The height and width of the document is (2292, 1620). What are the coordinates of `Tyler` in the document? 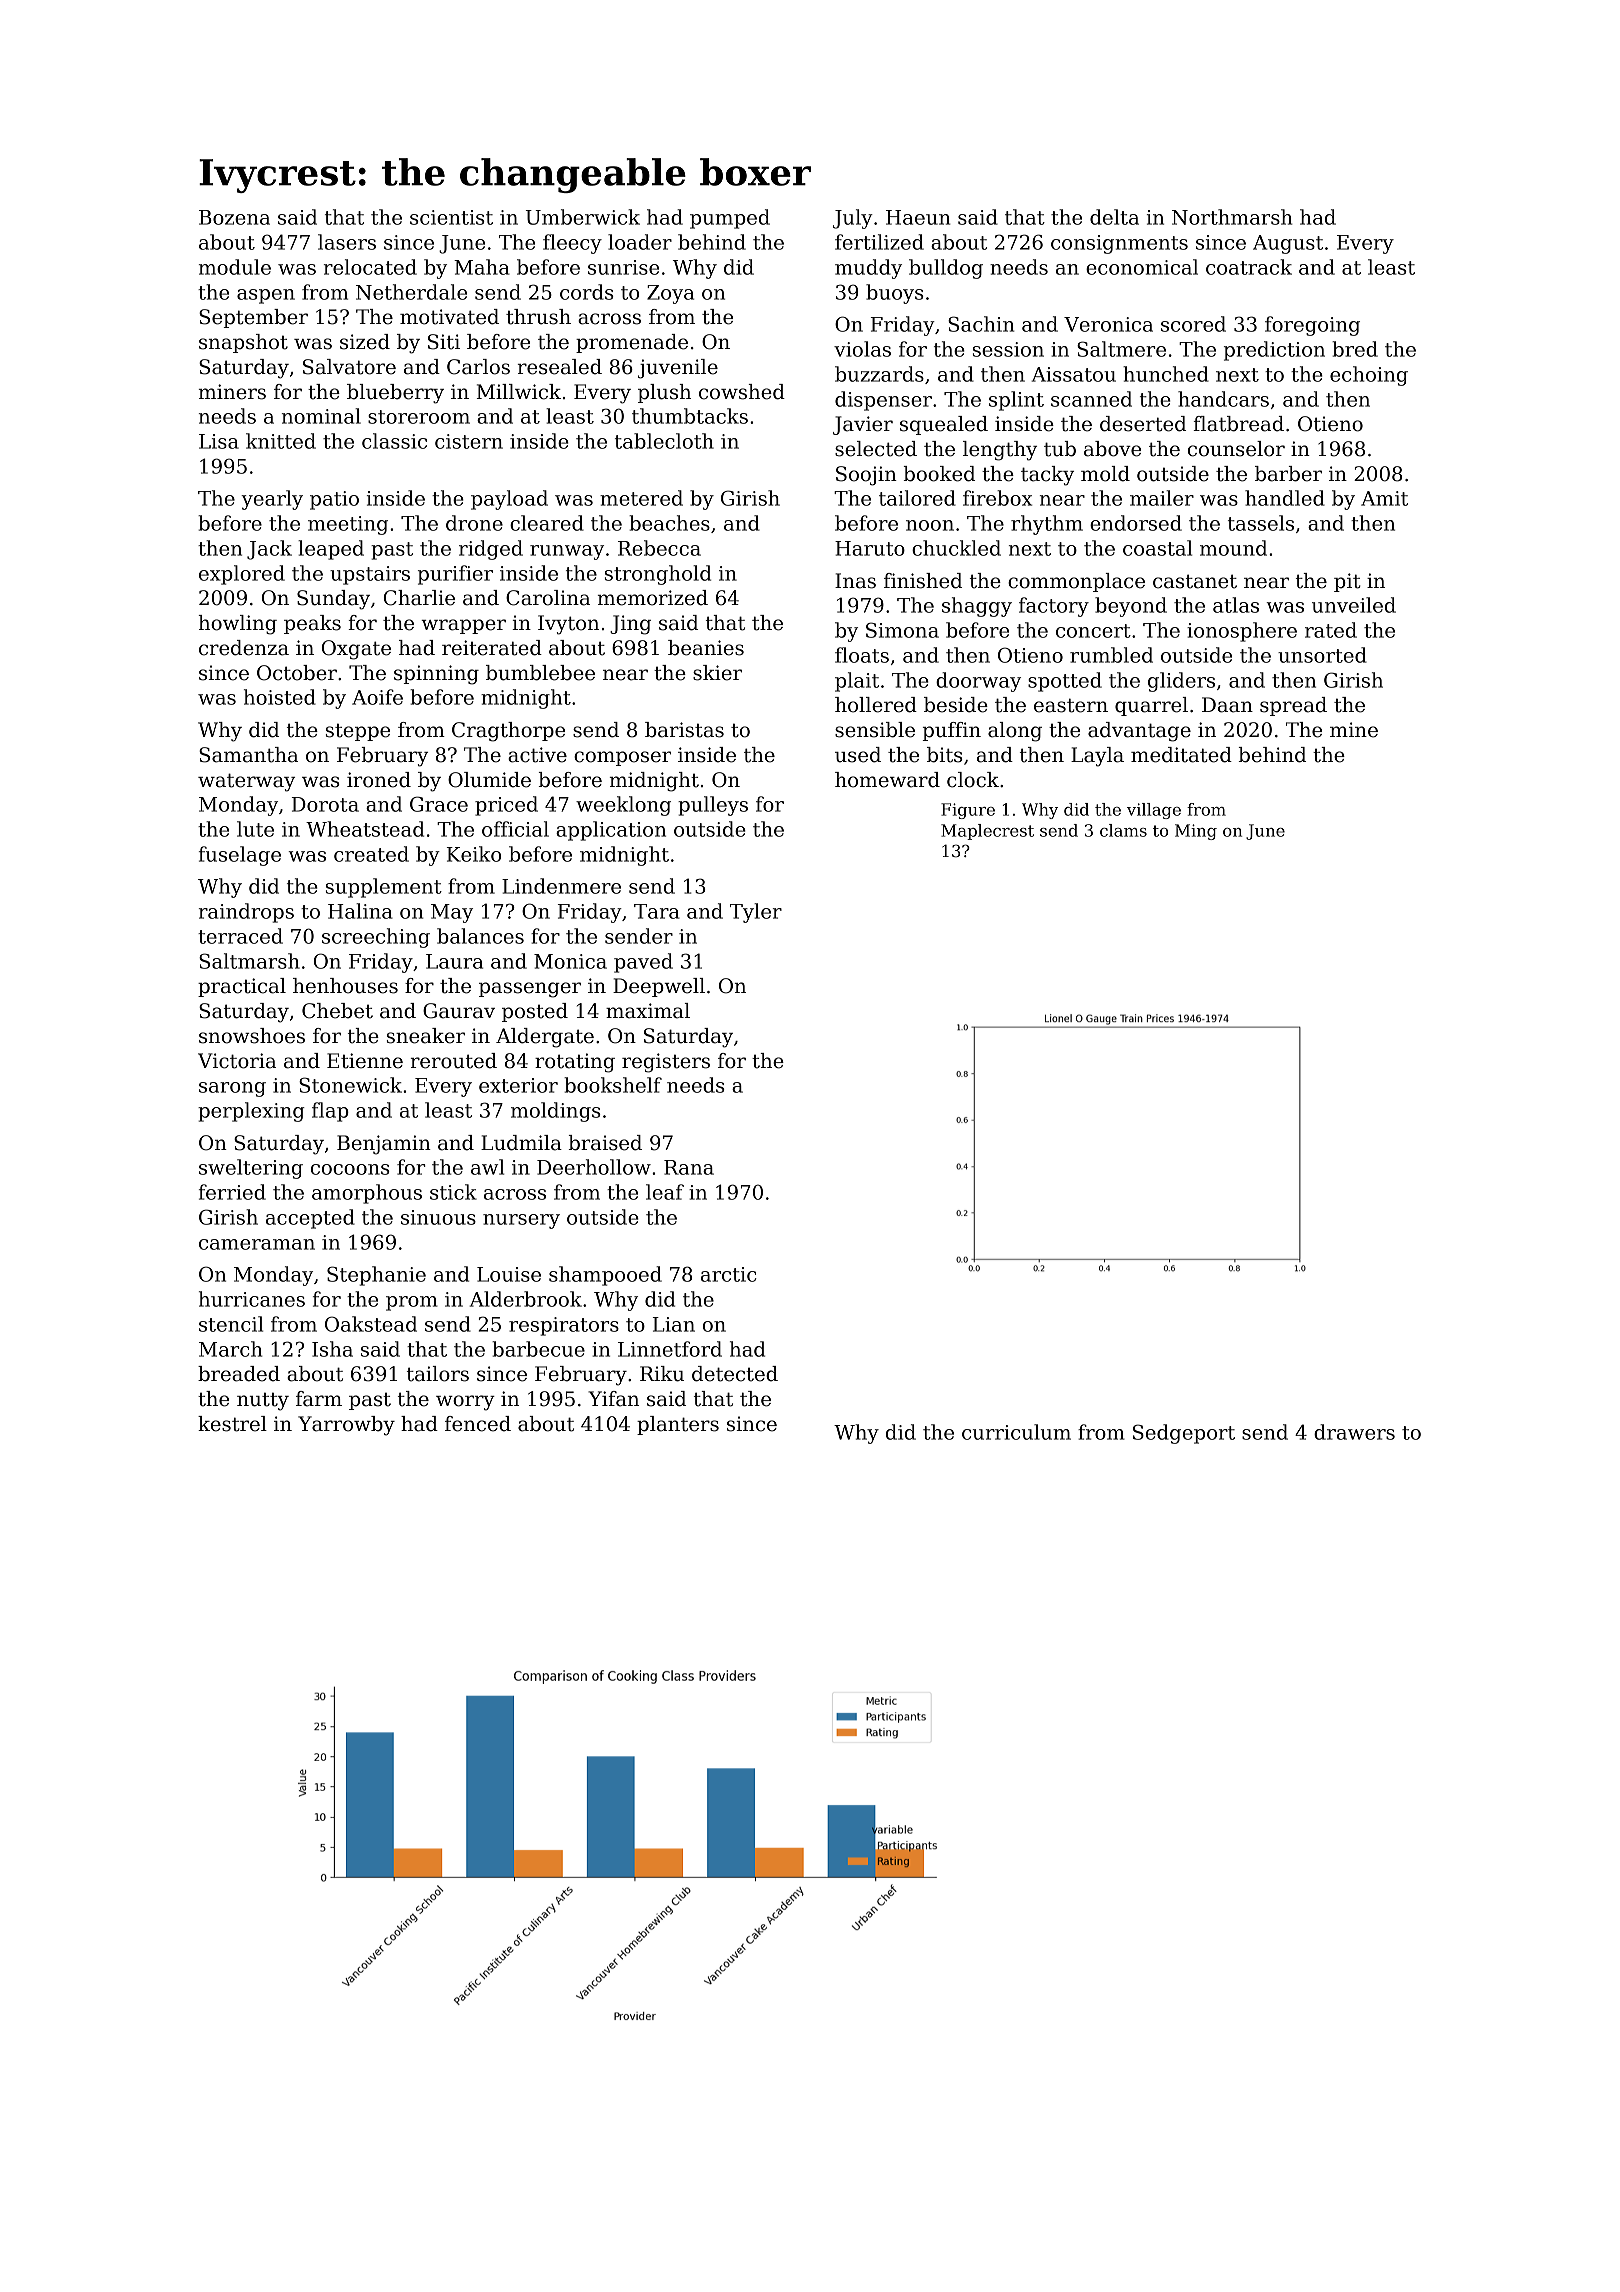 It's located at (756, 913).
